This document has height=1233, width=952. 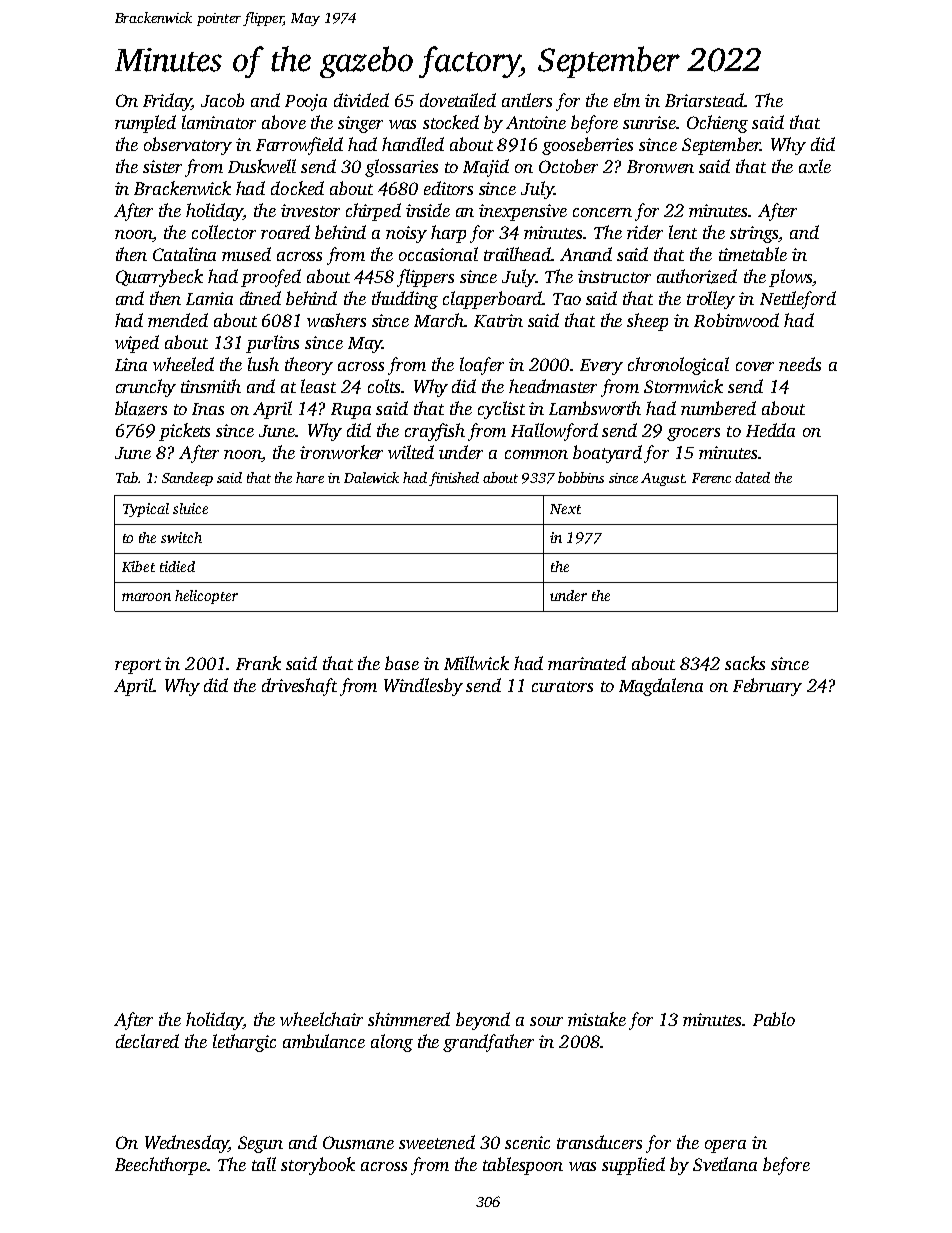 I want to click on Frank, so click(x=258, y=663).
